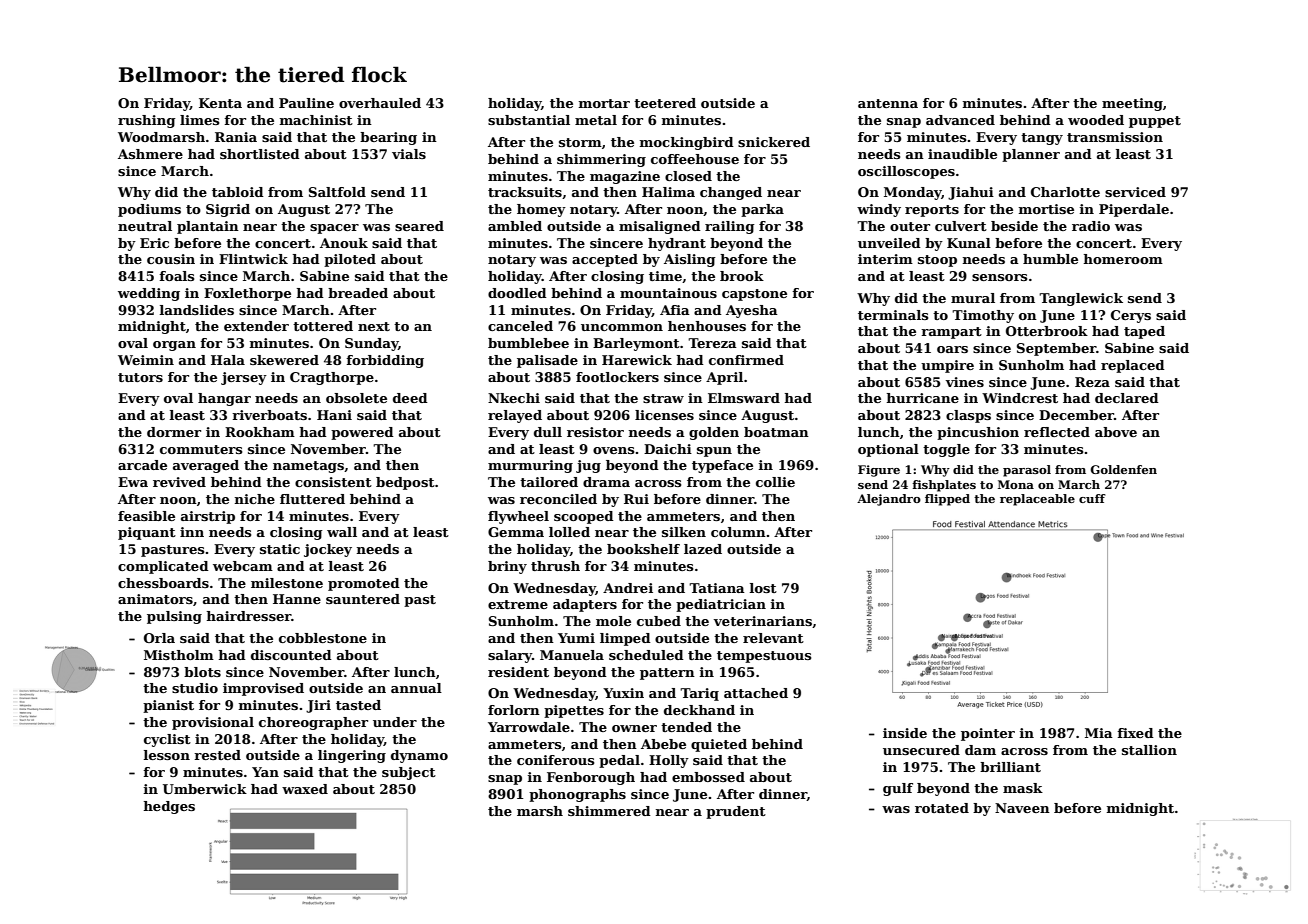  Describe the element at coordinates (1144, 332) in the image. I see `taped` at that location.
